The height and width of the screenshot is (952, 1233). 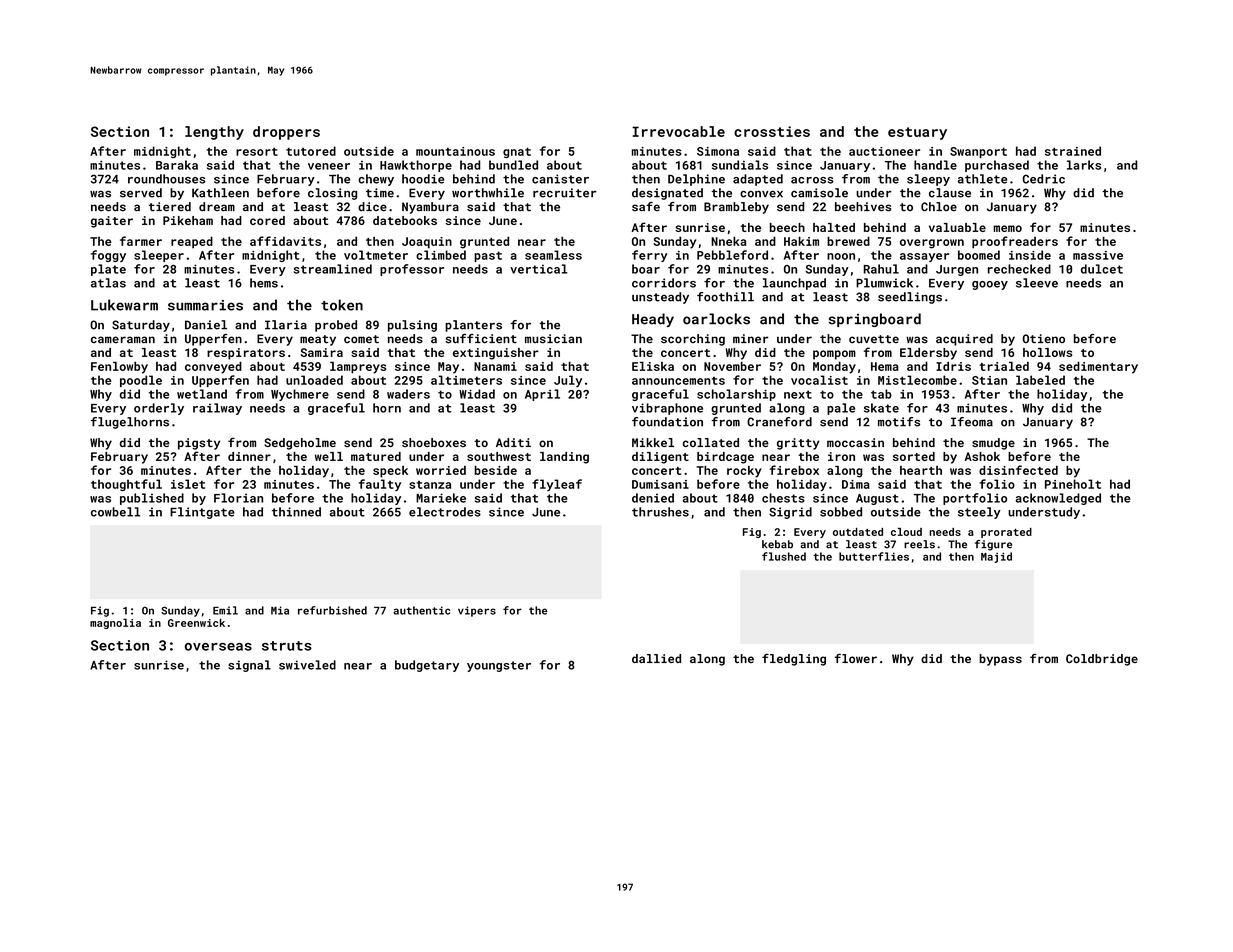 I want to click on foundation, so click(x=667, y=422).
